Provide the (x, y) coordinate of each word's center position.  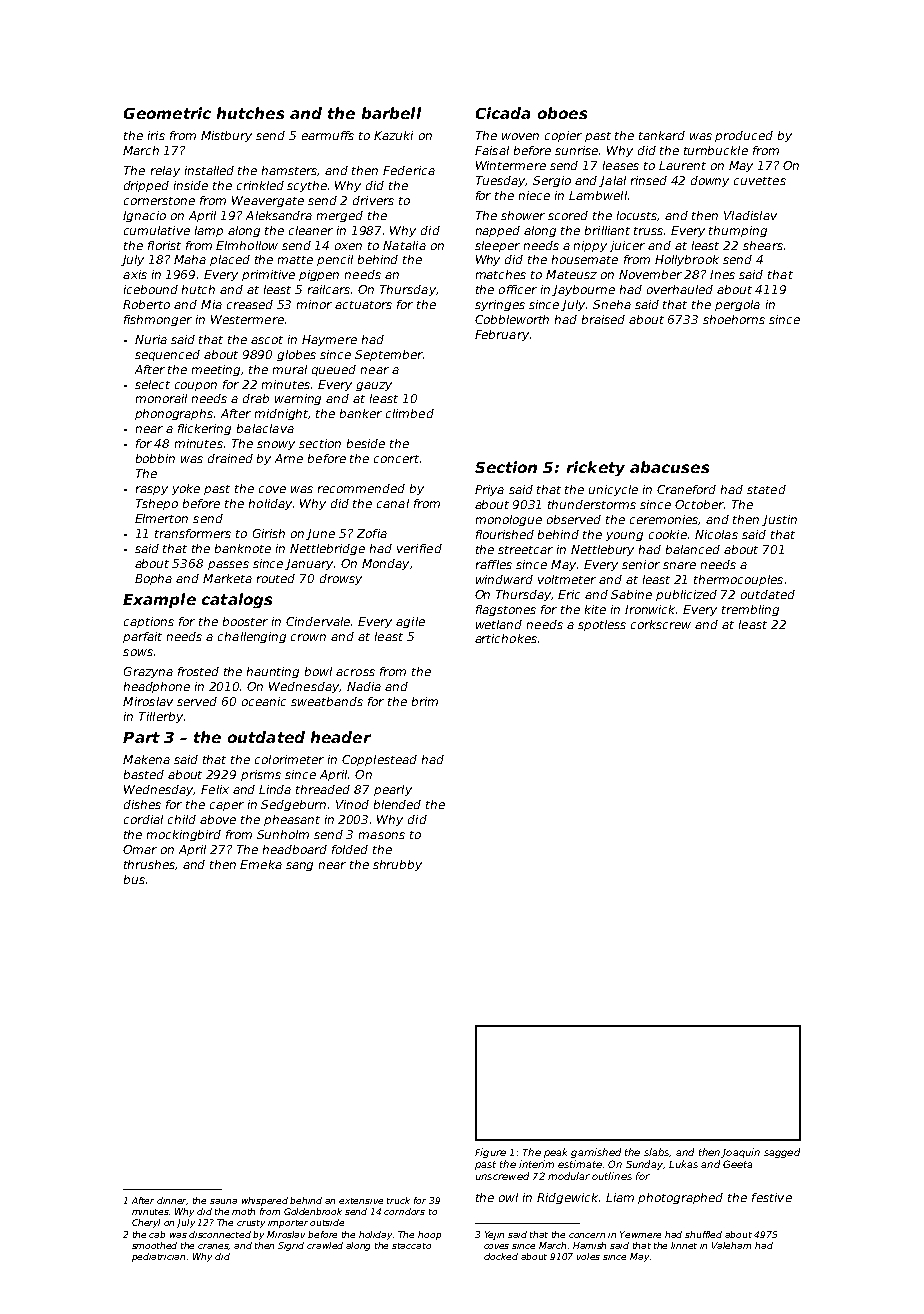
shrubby (397, 865)
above (218, 819)
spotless (602, 625)
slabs (656, 1152)
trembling (750, 610)
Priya (489, 490)
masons (382, 835)
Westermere (247, 319)
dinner (172, 1201)
